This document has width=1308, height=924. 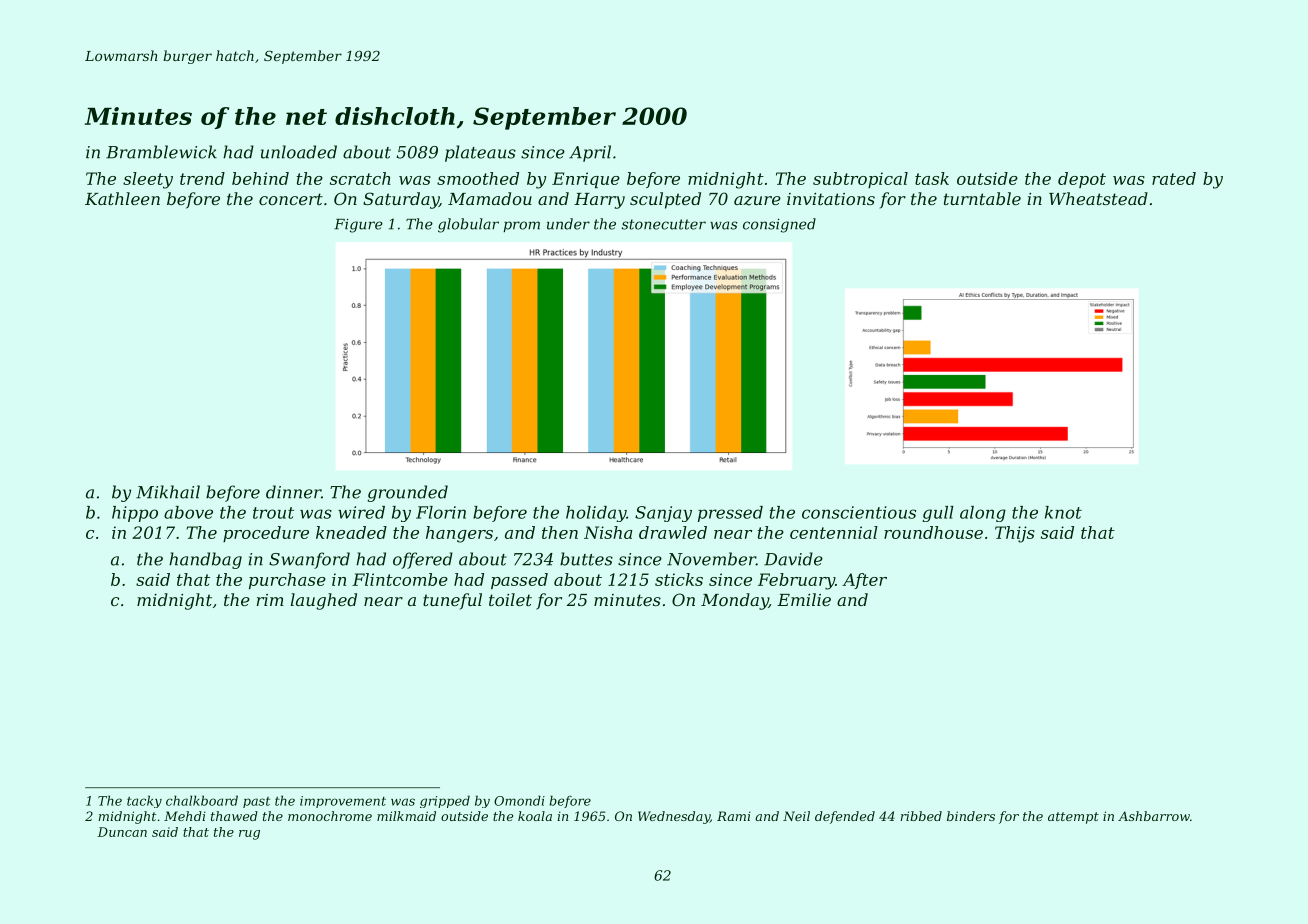 What do you see at coordinates (779, 225) in the document?
I see `consigned` at bounding box center [779, 225].
